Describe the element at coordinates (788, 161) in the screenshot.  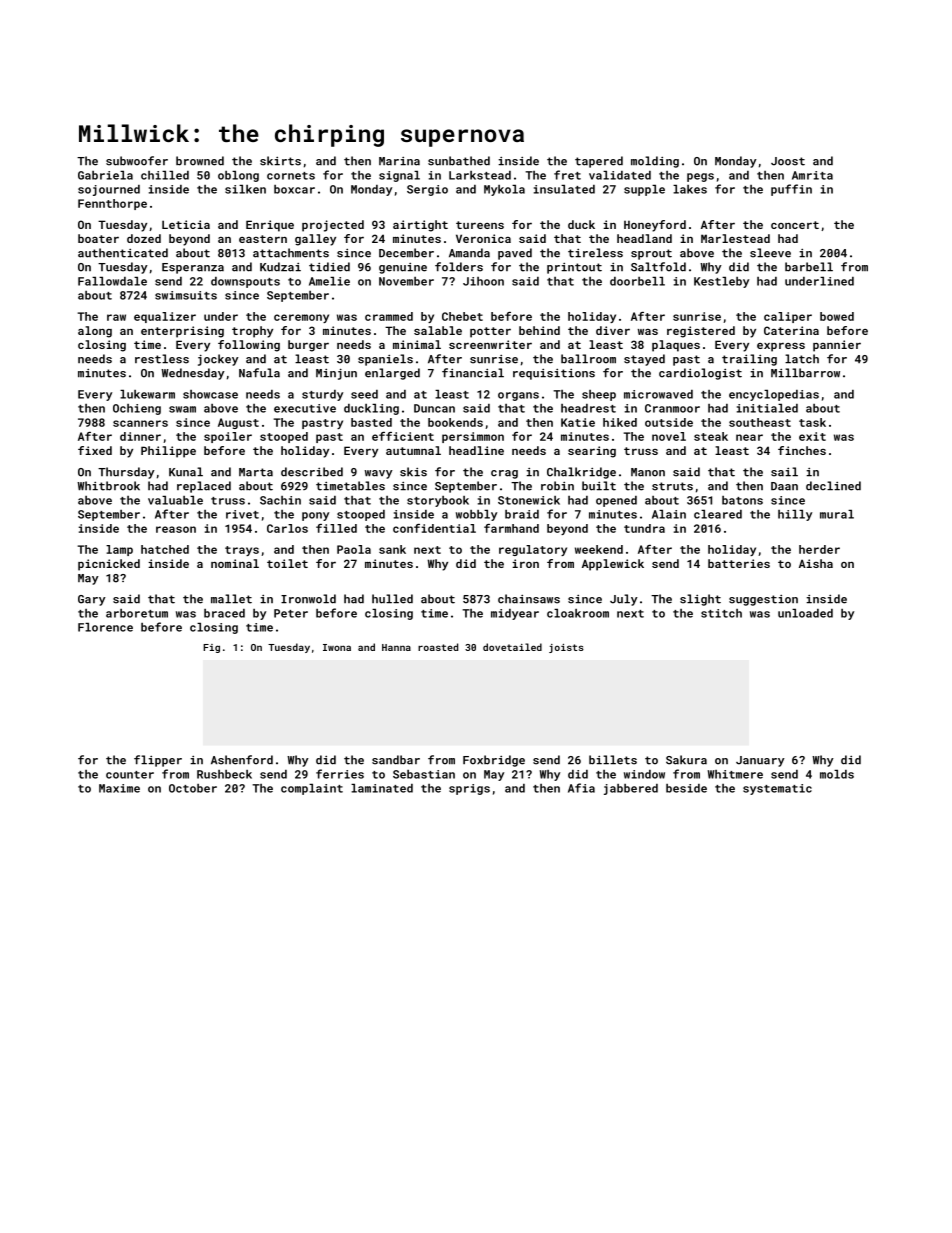
I see `Joost` at that location.
